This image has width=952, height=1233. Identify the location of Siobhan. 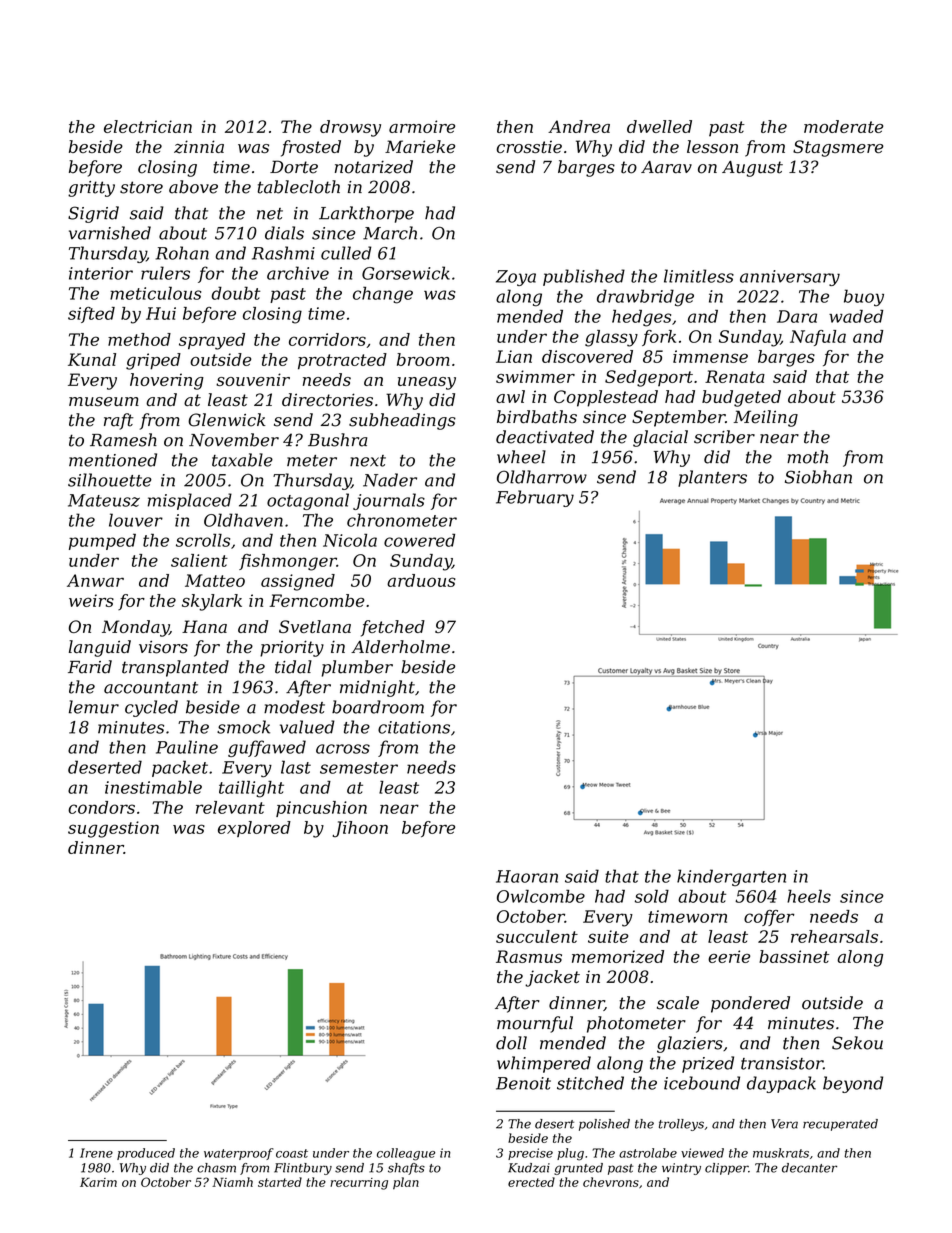
(818, 477).
